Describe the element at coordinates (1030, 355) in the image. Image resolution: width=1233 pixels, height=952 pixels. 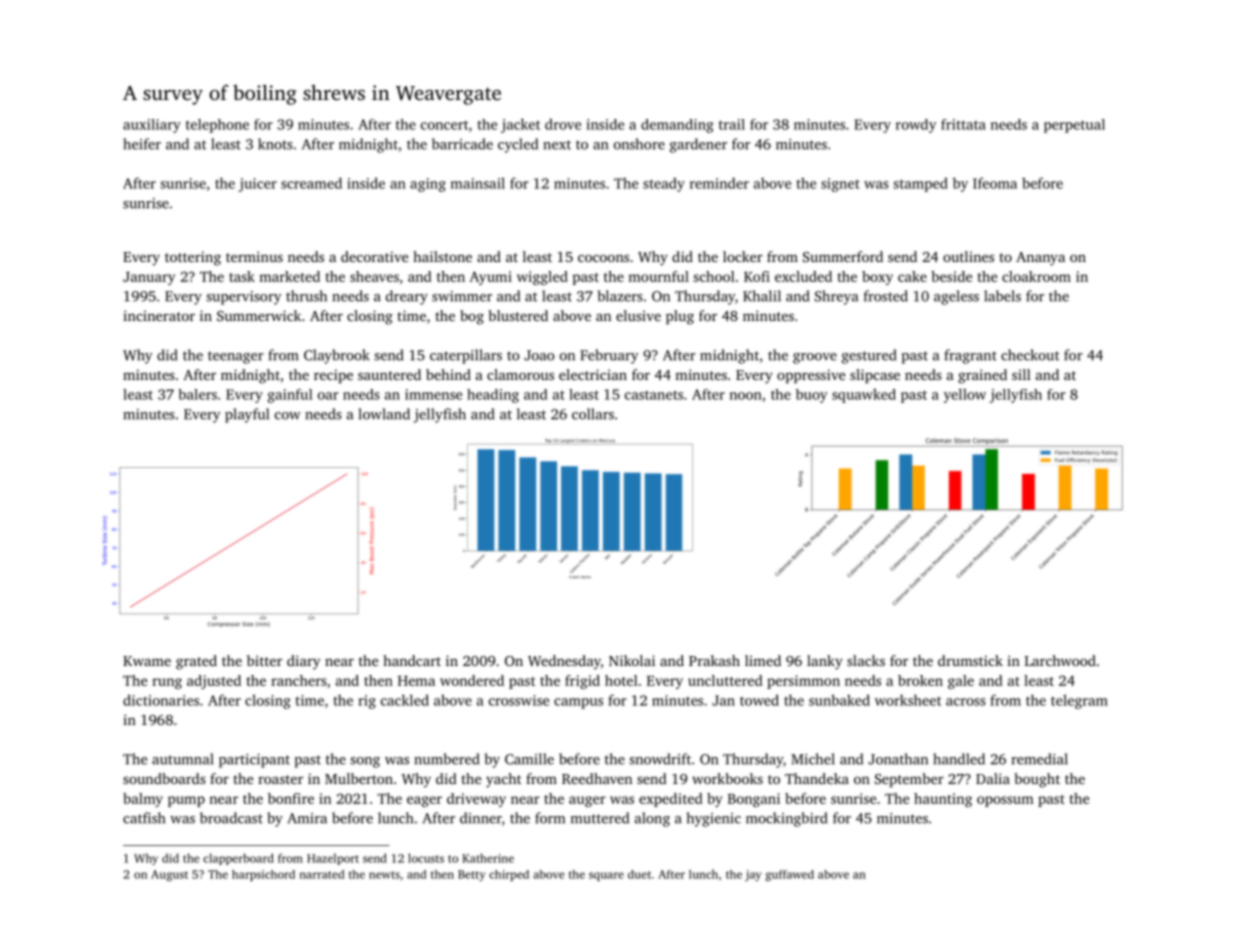
I see `checkout` at that location.
